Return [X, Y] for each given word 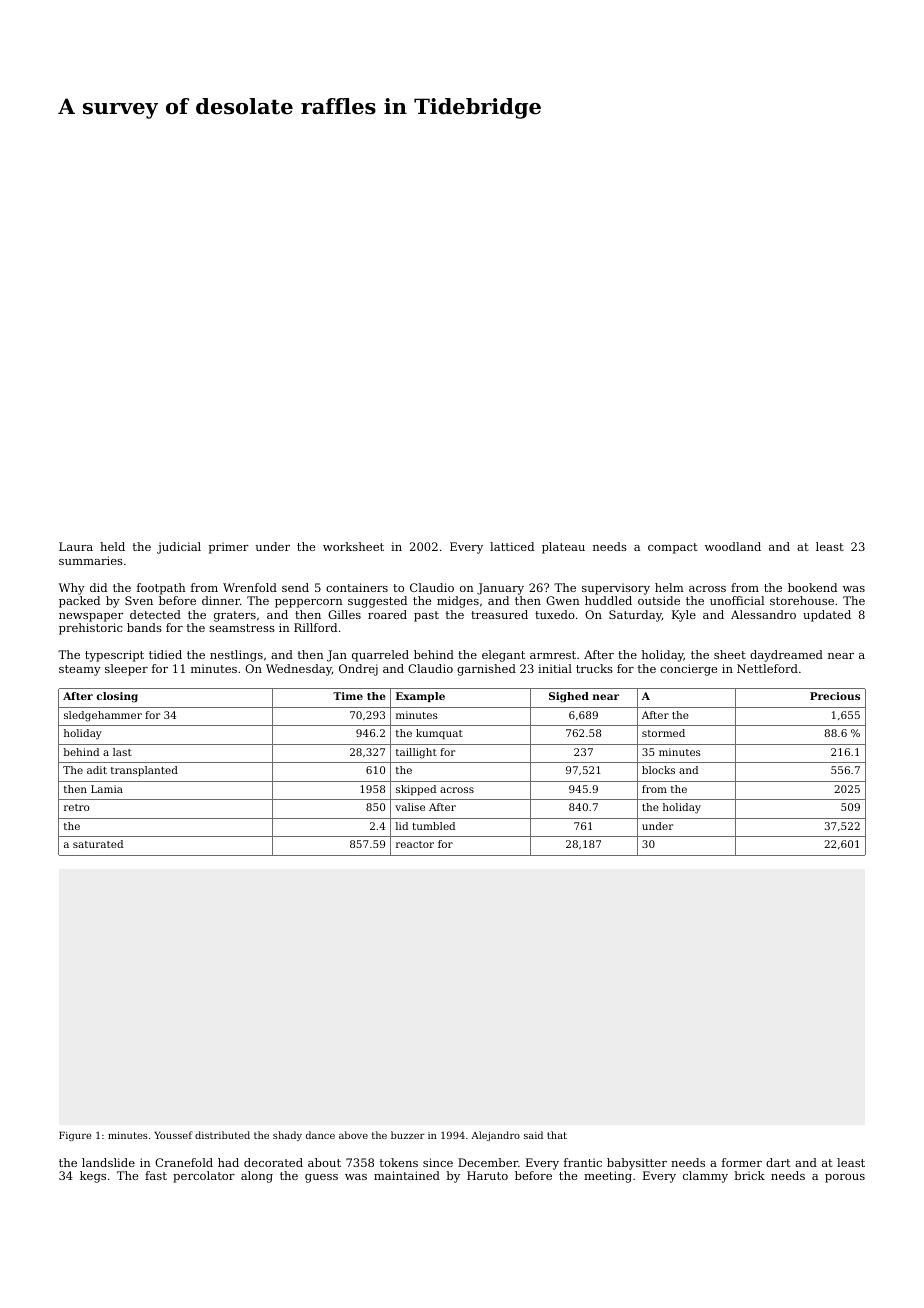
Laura [76, 546]
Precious [835, 696]
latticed [512, 546]
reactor [415, 844]
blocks [658, 770]
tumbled [433, 826]
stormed [663, 733]
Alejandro [495, 1136]
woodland [733, 546]
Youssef [173, 1135]
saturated [98, 844]
